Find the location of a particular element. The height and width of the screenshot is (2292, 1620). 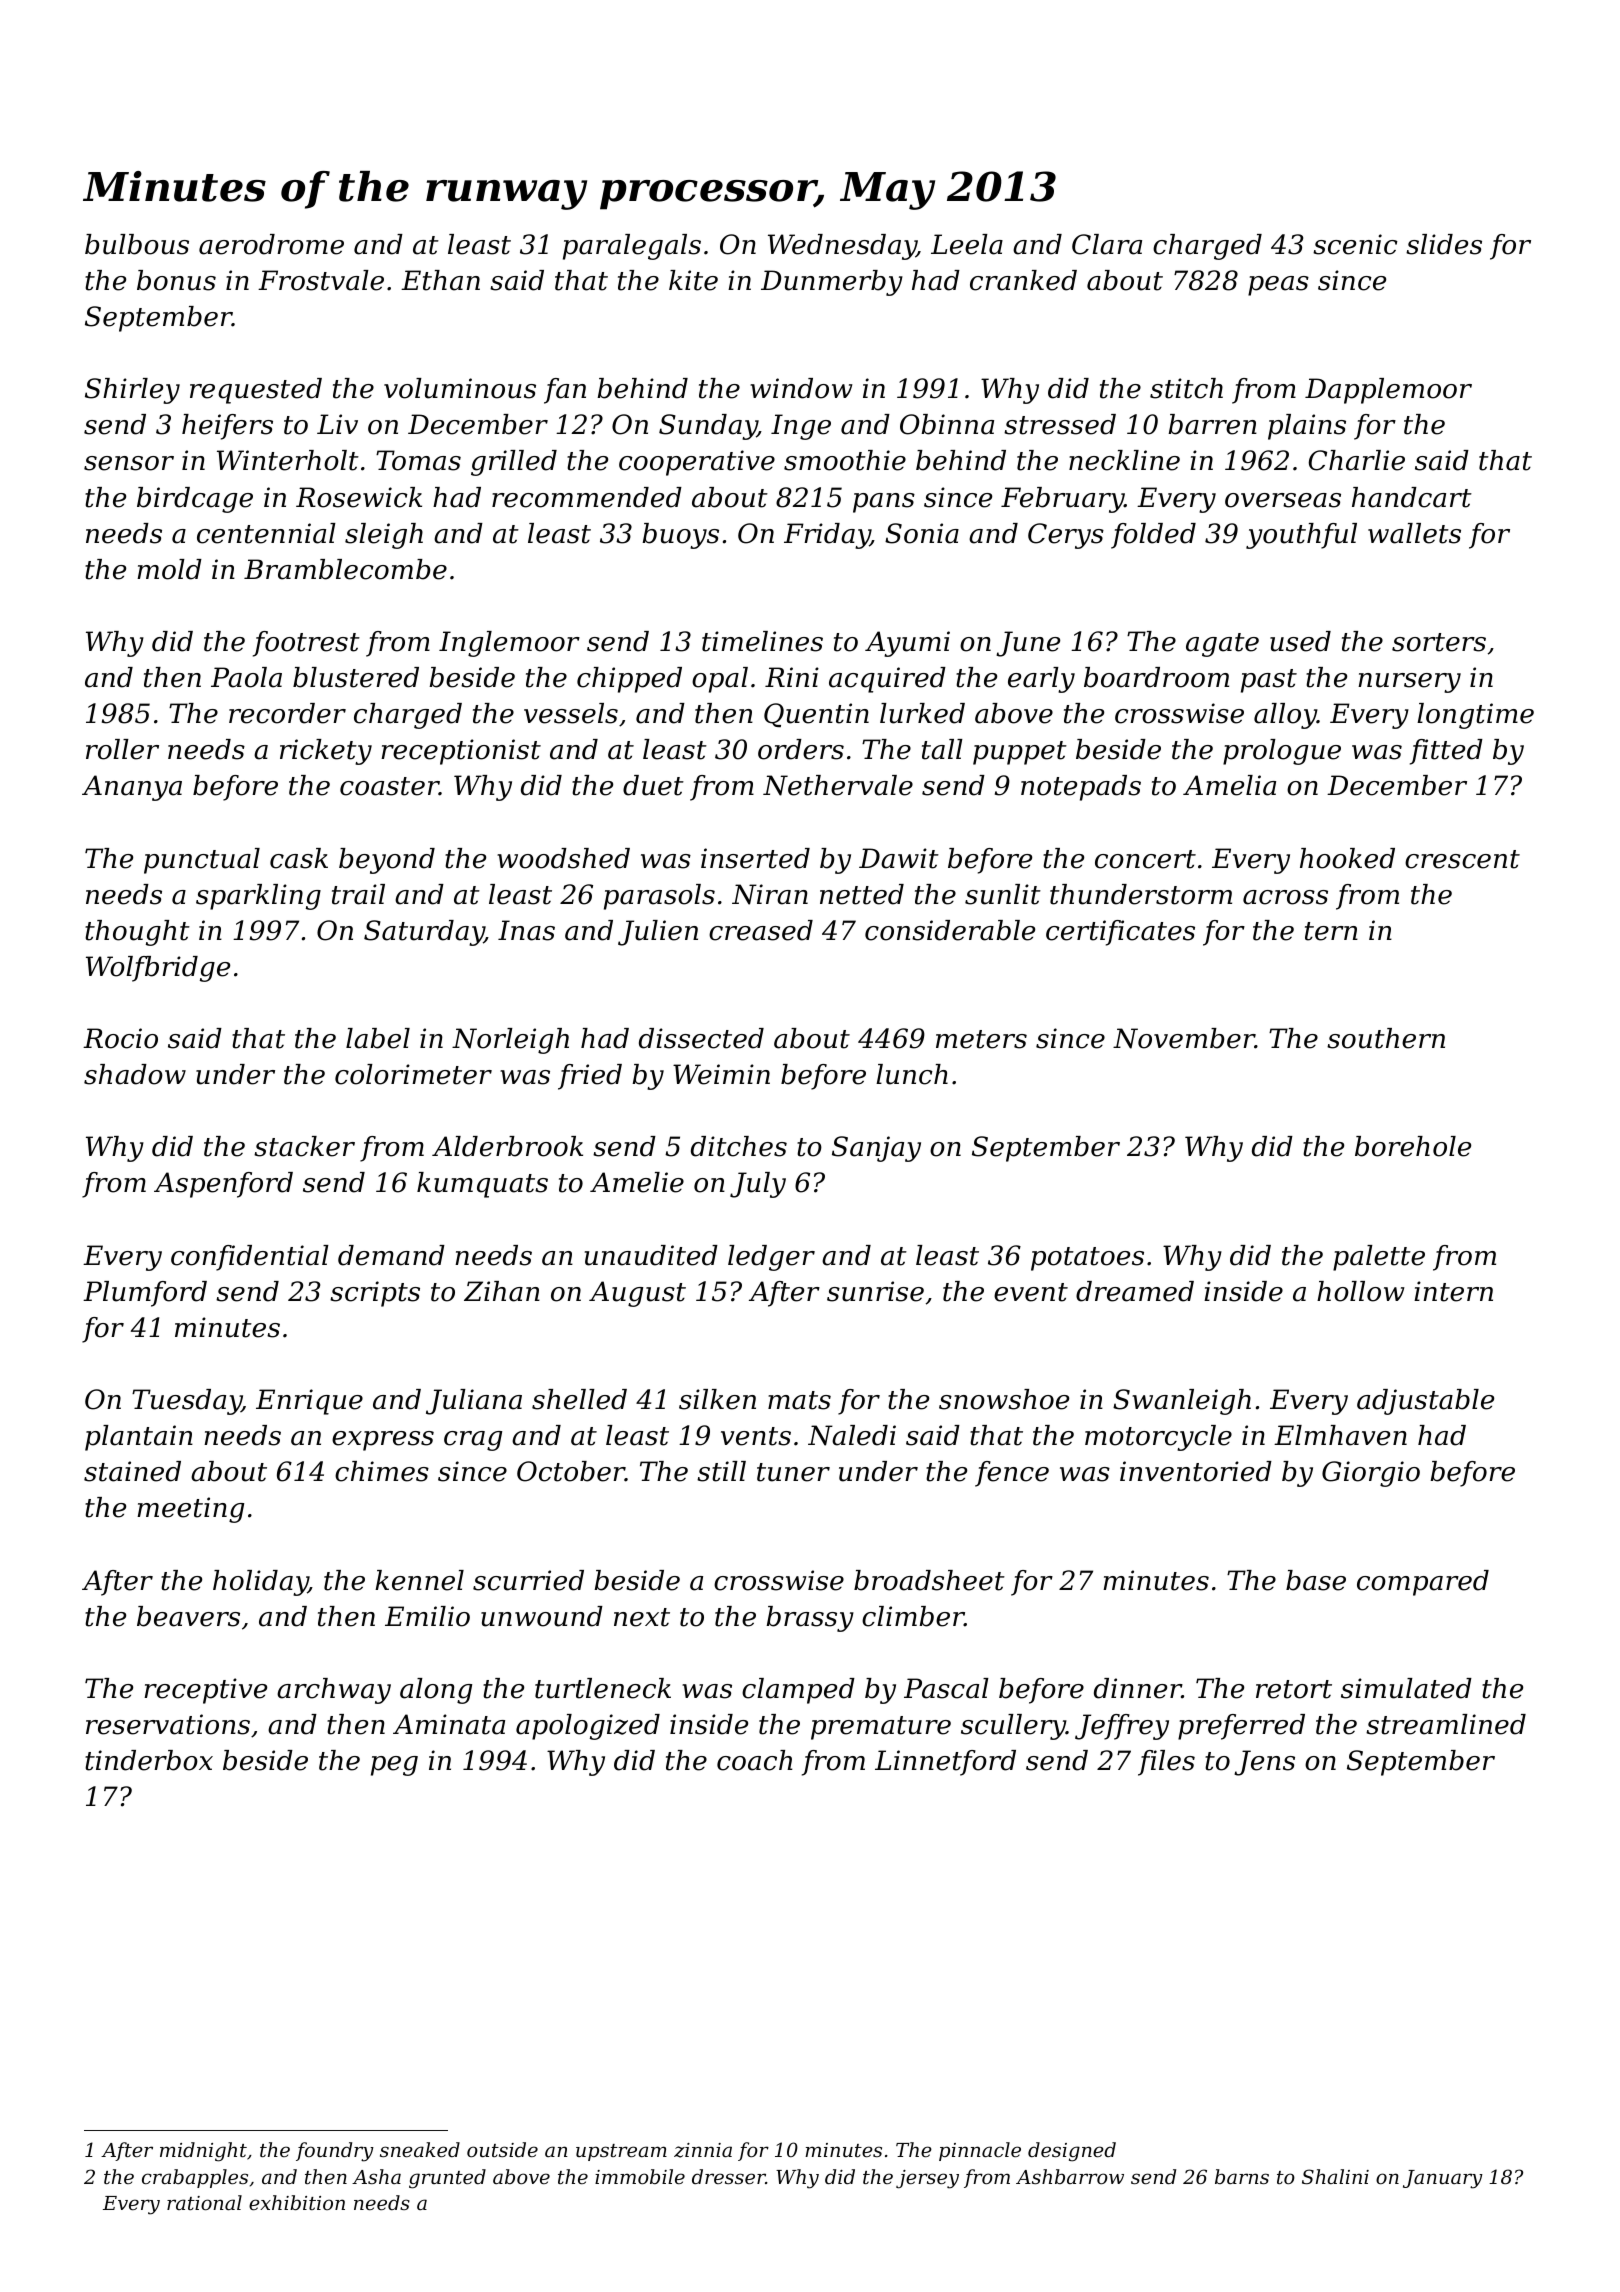

sneaked is located at coordinates (420, 2149).
